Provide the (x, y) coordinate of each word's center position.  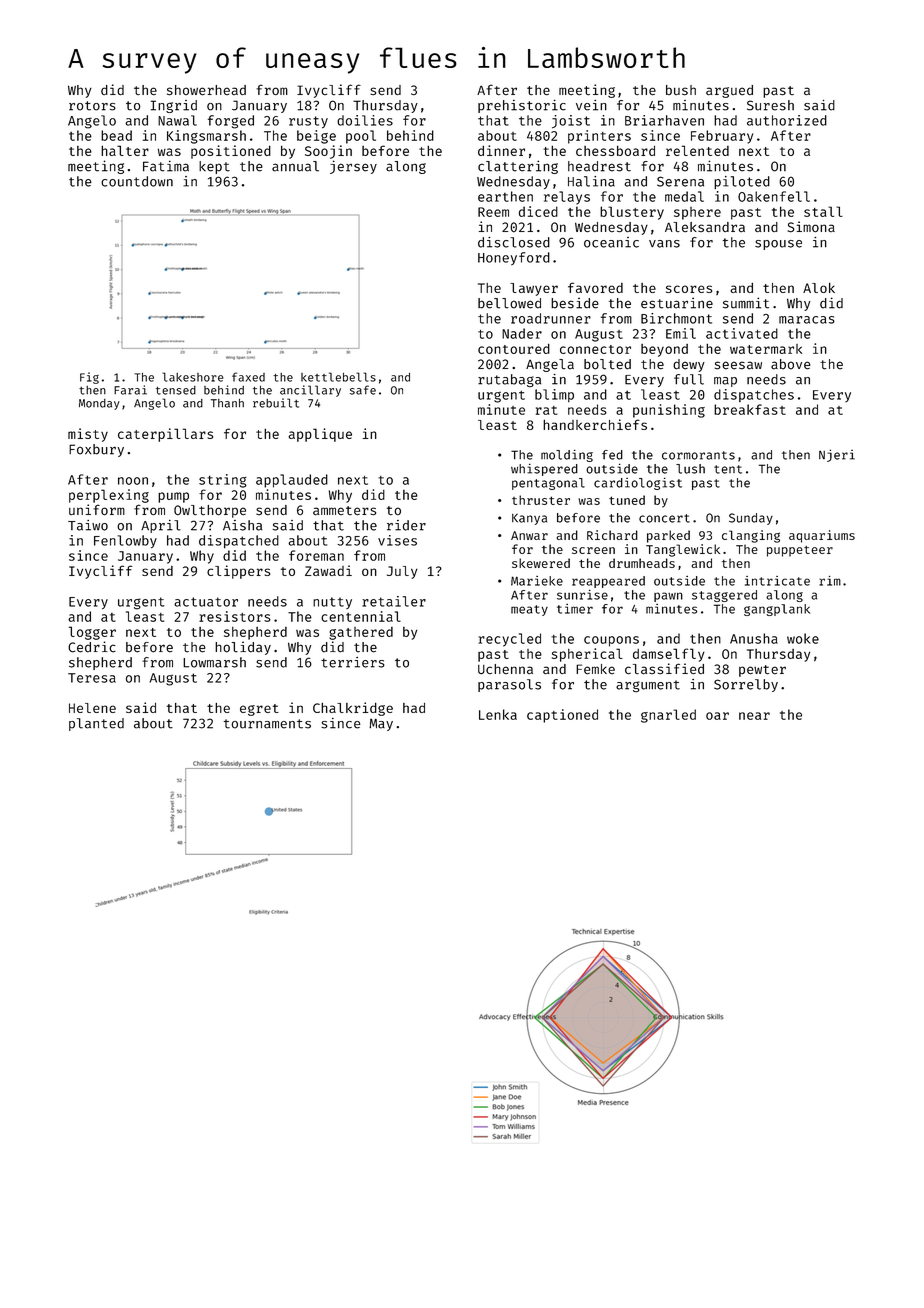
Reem (493, 212)
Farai (130, 390)
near (754, 716)
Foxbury (96, 450)
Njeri (837, 455)
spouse (778, 245)
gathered (361, 633)
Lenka (498, 714)
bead (116, 135)
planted (96, 724)
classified (664, 669)
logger (92, 633)
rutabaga (509, 380)
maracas (807, 320)
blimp (554, 395)
